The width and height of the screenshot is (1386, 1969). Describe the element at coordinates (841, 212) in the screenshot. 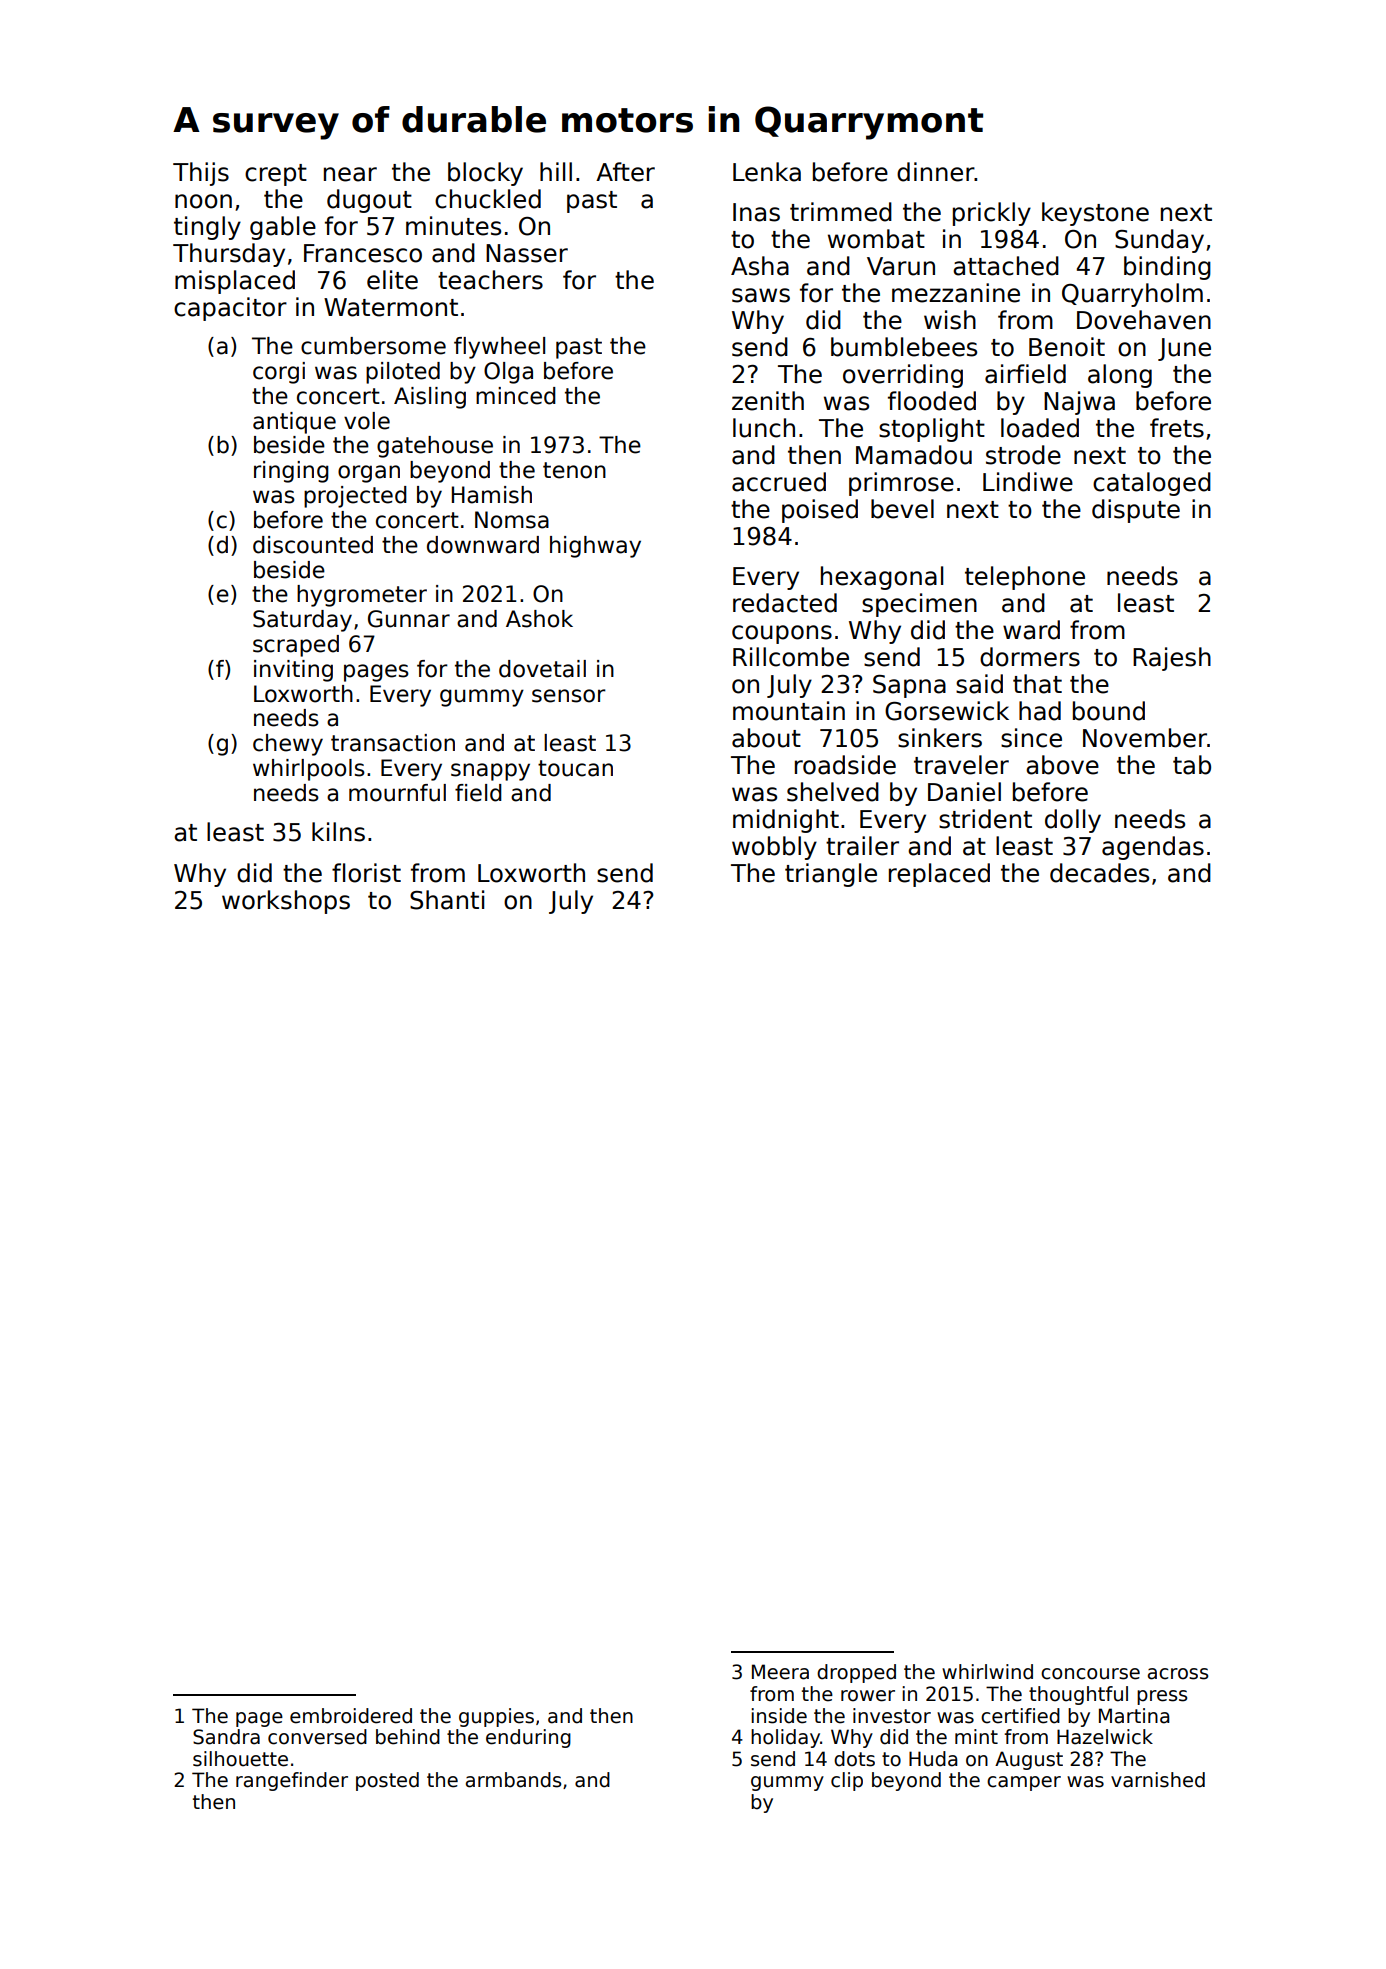

I see `trimmed` at that location.
